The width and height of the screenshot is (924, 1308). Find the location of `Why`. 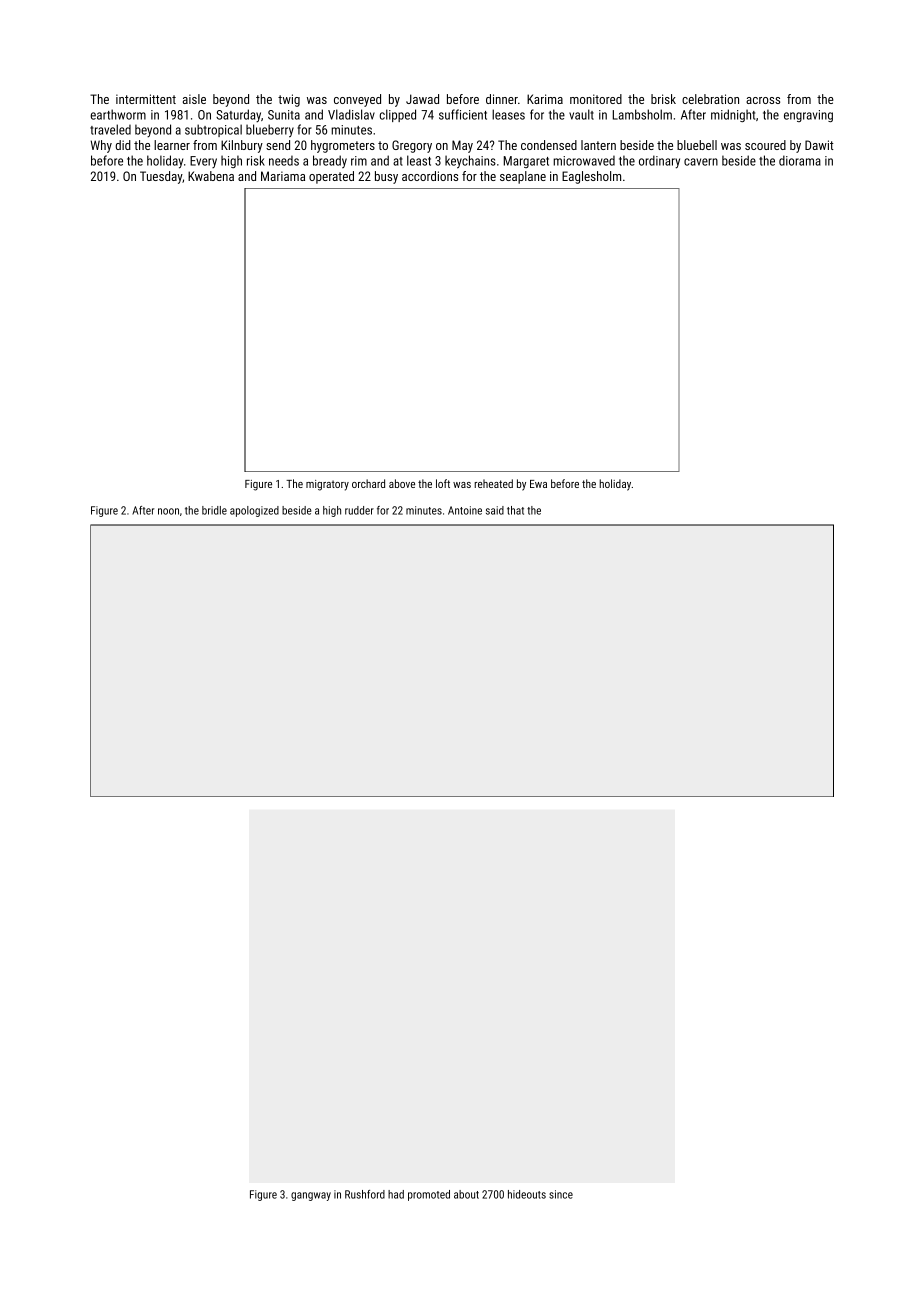

Why is located at coordinates (101, 146).
